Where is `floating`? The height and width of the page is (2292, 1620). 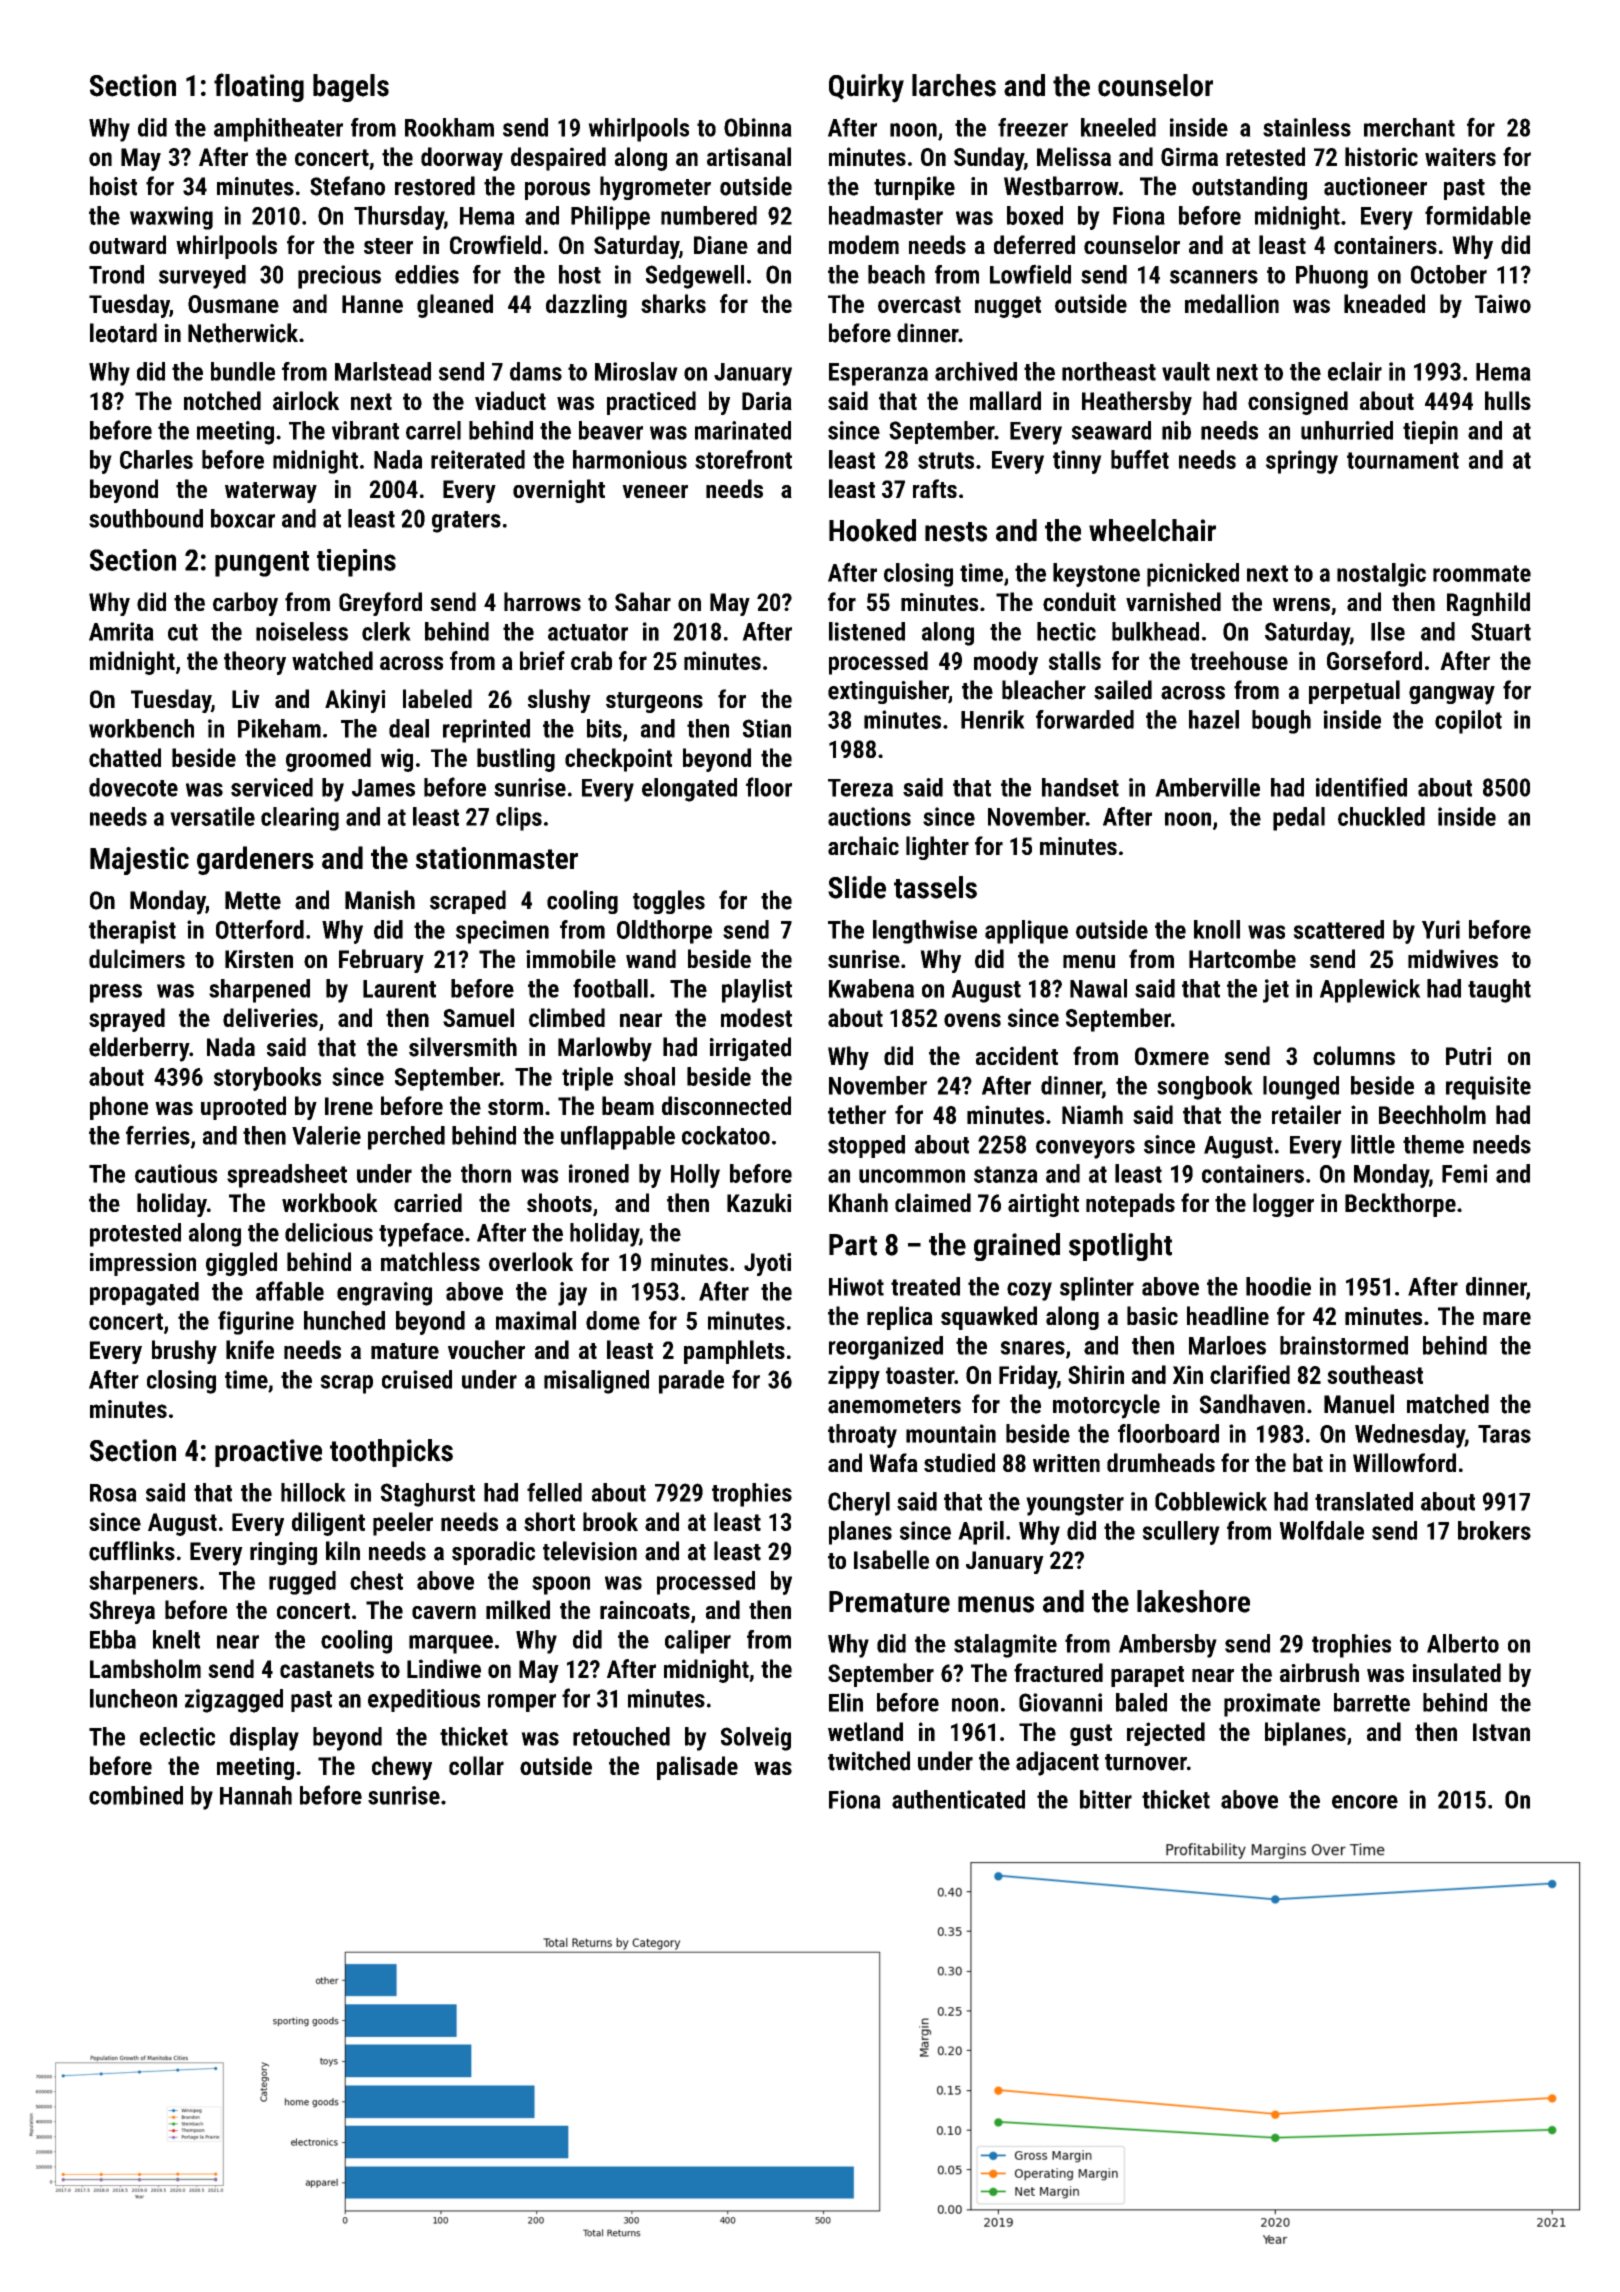
floating is located at coordinates (259, 87).
